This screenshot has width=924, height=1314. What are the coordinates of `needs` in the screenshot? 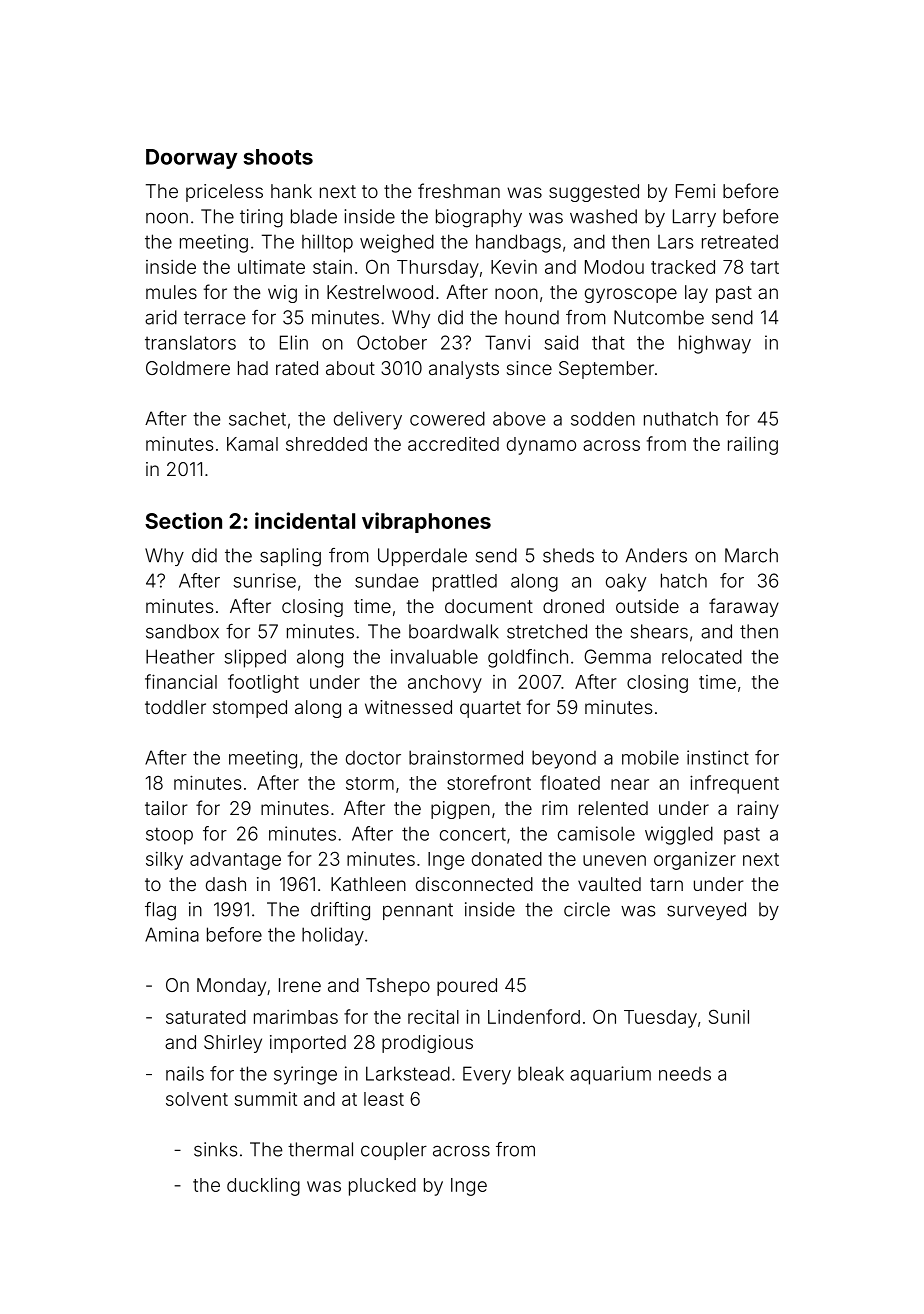 It's located at (685, 1074).
